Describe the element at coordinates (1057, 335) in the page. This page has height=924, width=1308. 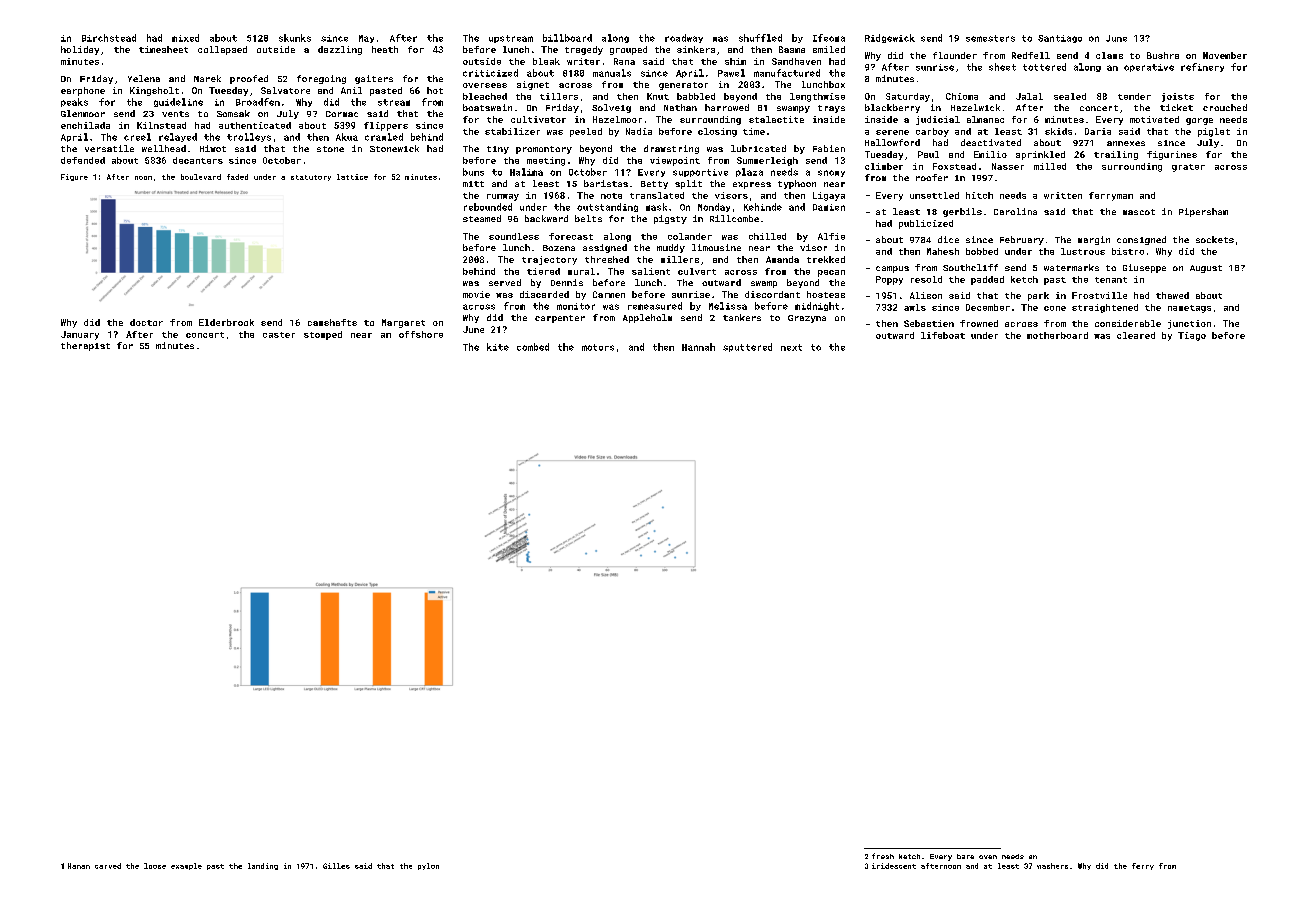
I see `motherboard` at that location.
